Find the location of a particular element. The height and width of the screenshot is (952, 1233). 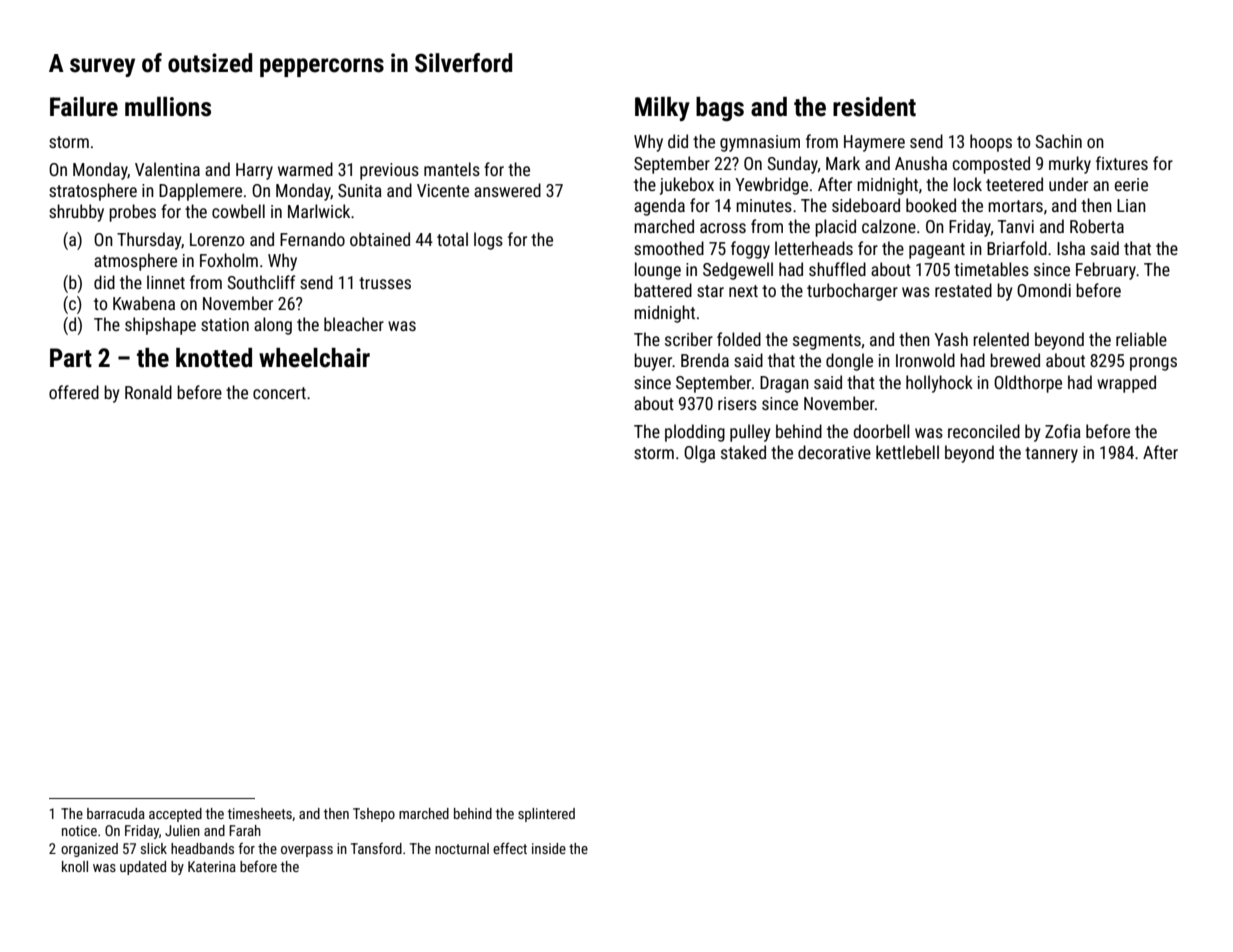

Milky is located at coordinates (662, 109).
